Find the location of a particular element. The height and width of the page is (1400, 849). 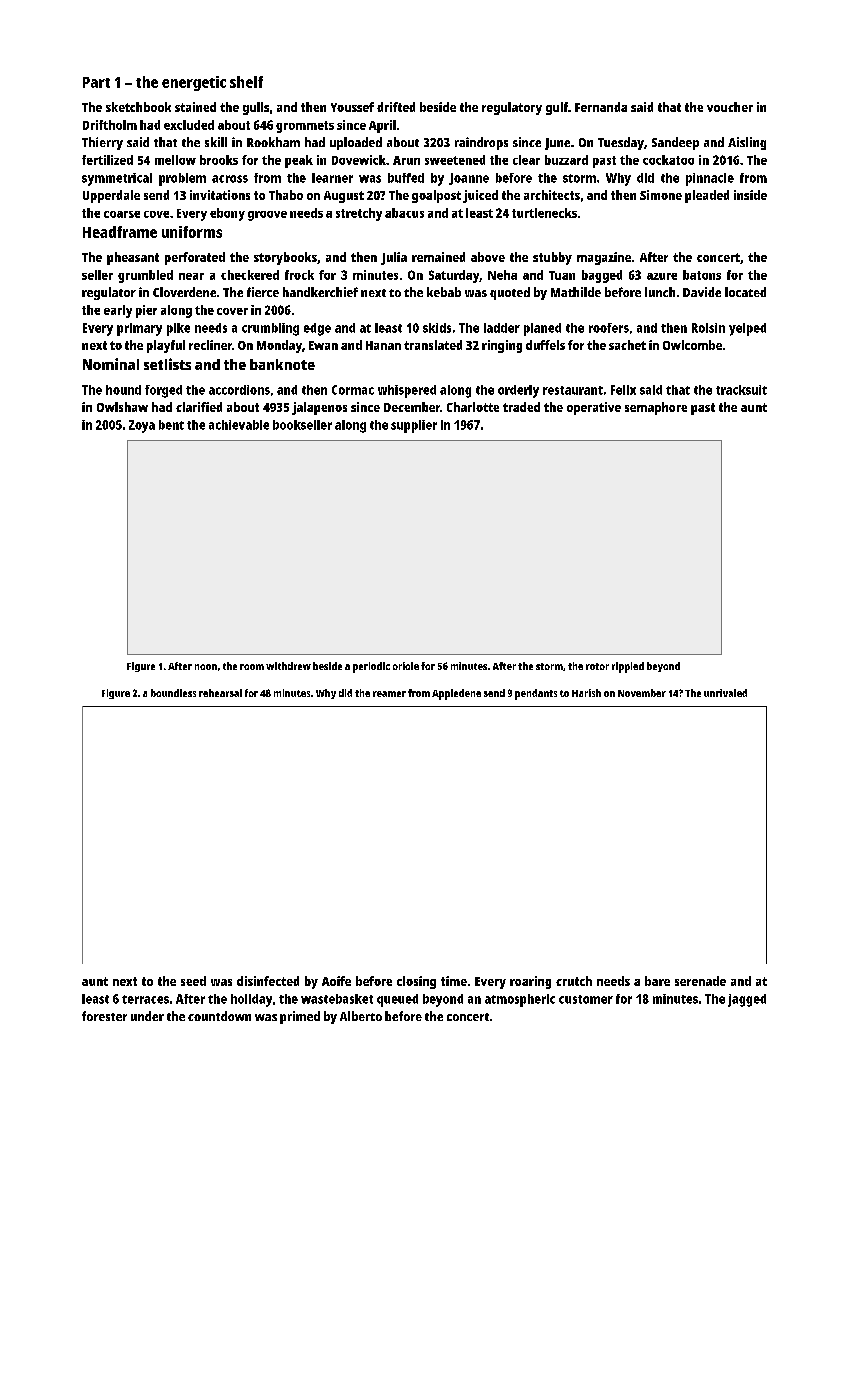

Harish is located at coordinates (586, 693).
